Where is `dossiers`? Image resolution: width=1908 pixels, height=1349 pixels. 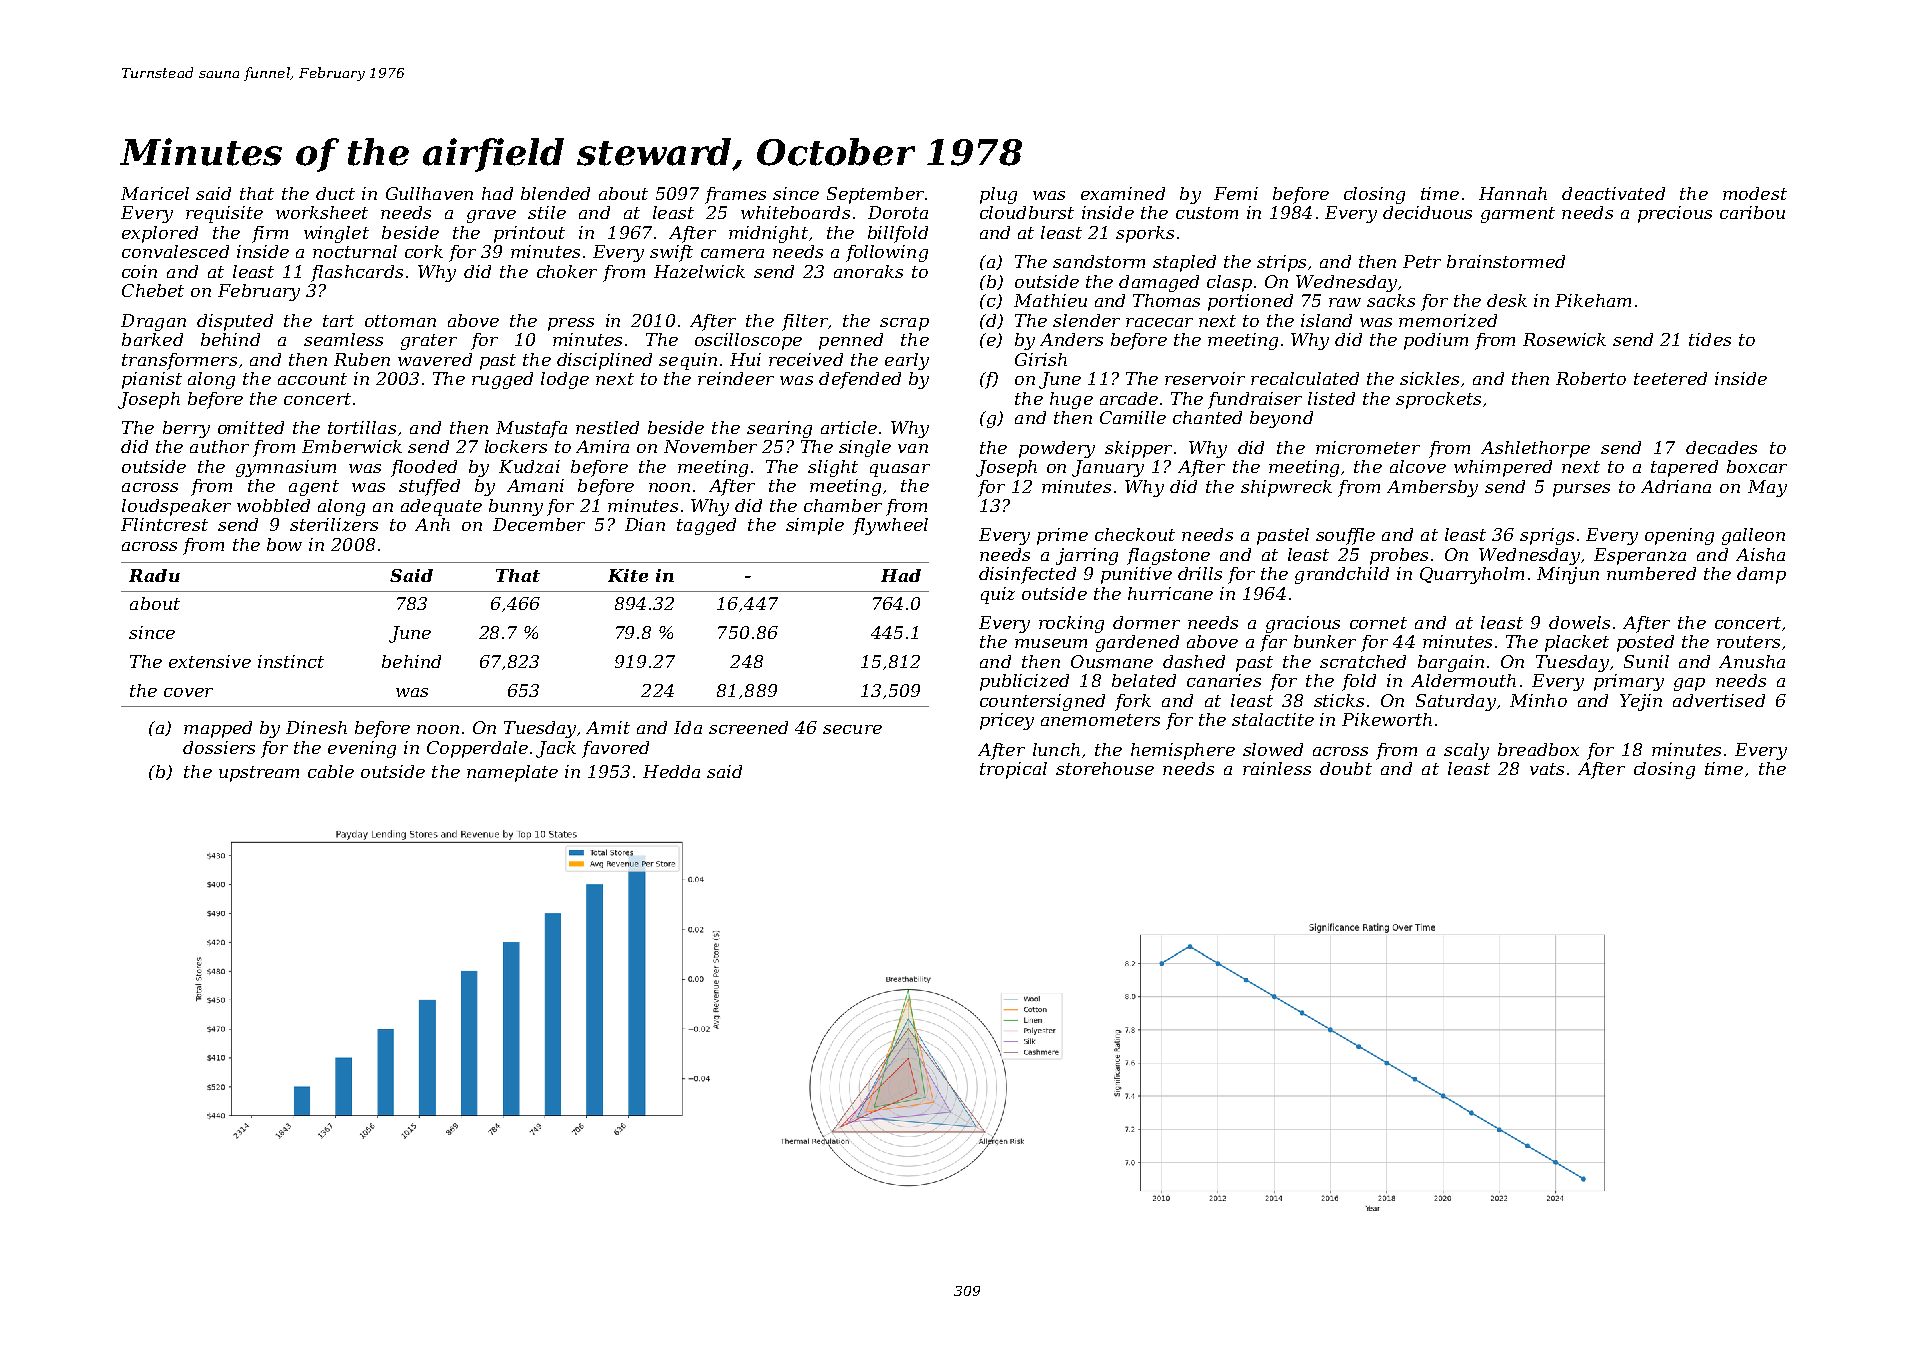
dossiers is located at coordinates (219, 747).
